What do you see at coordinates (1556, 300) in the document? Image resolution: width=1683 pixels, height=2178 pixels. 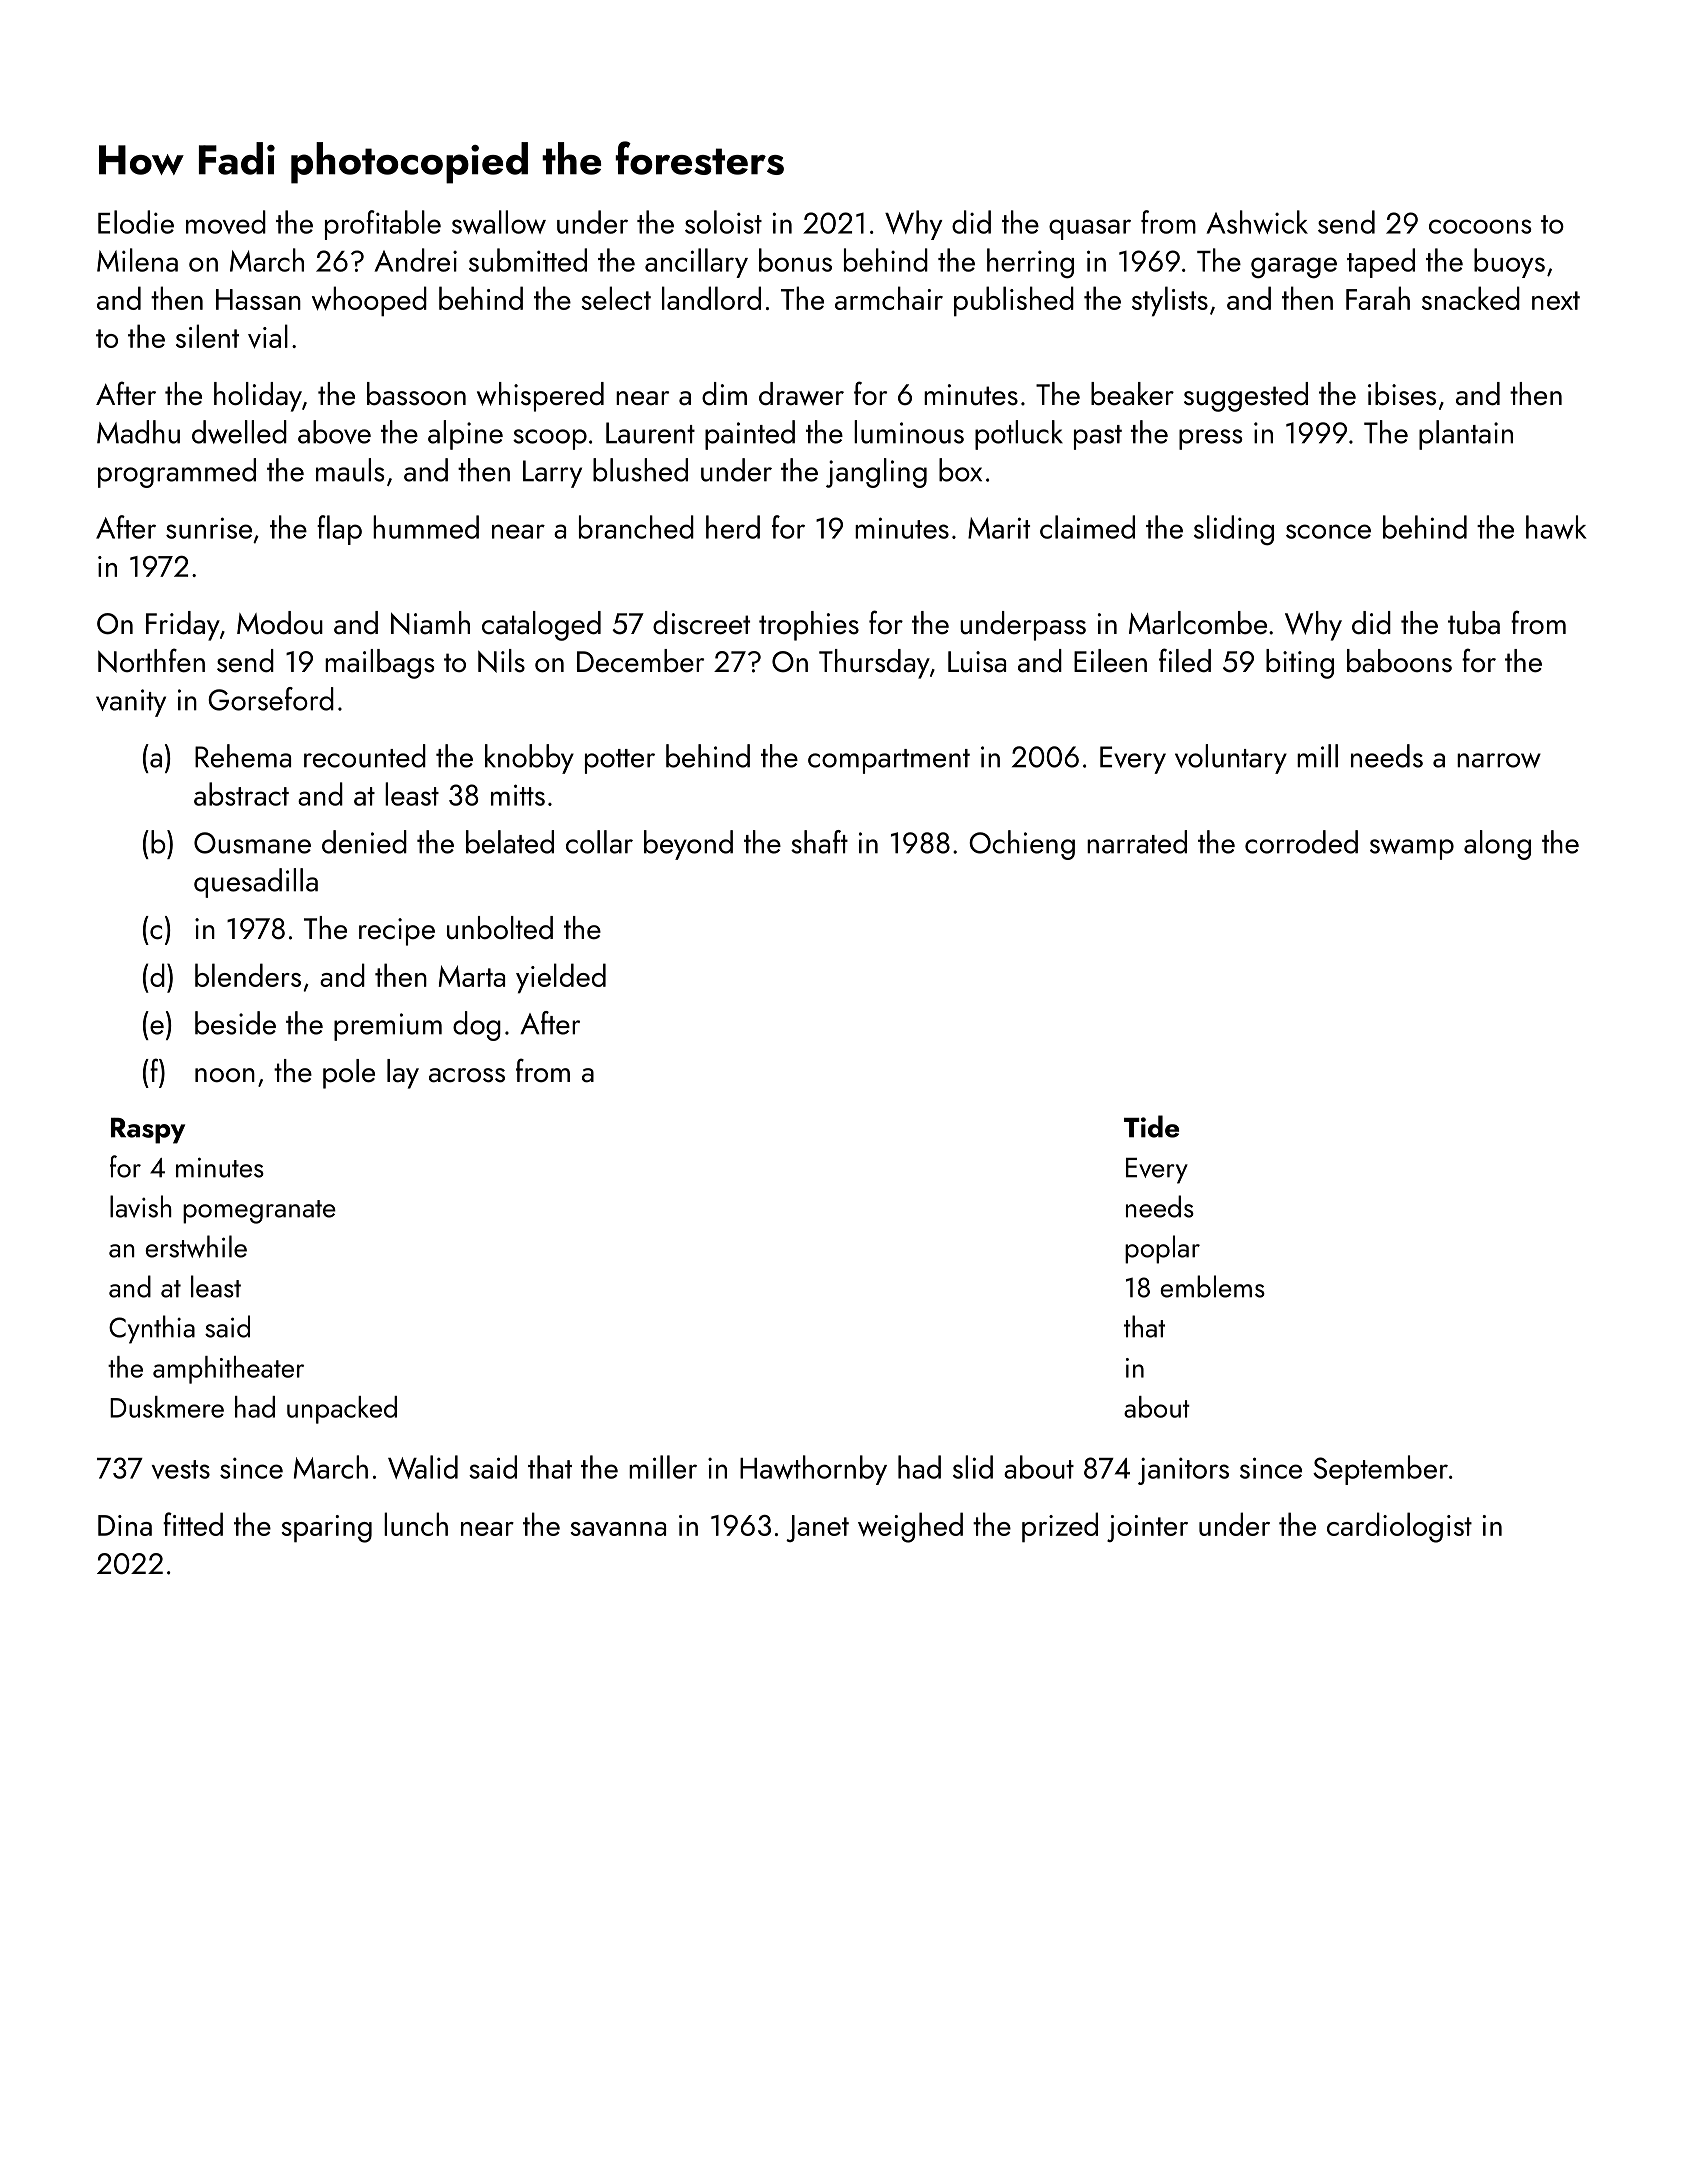 I see `next` at bounding box center [1556, 300].
